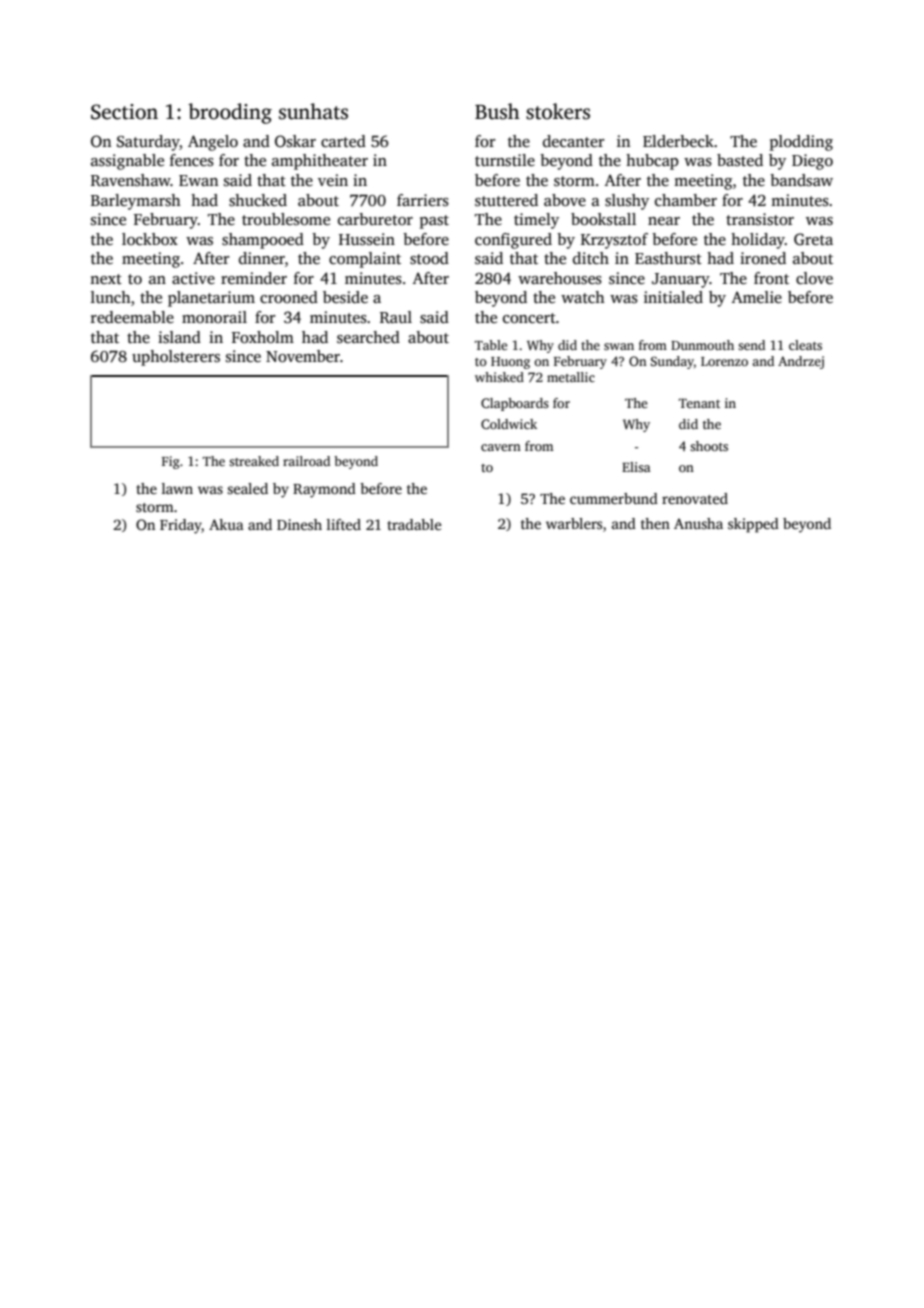  I want to click on send, so click(751, 345).
